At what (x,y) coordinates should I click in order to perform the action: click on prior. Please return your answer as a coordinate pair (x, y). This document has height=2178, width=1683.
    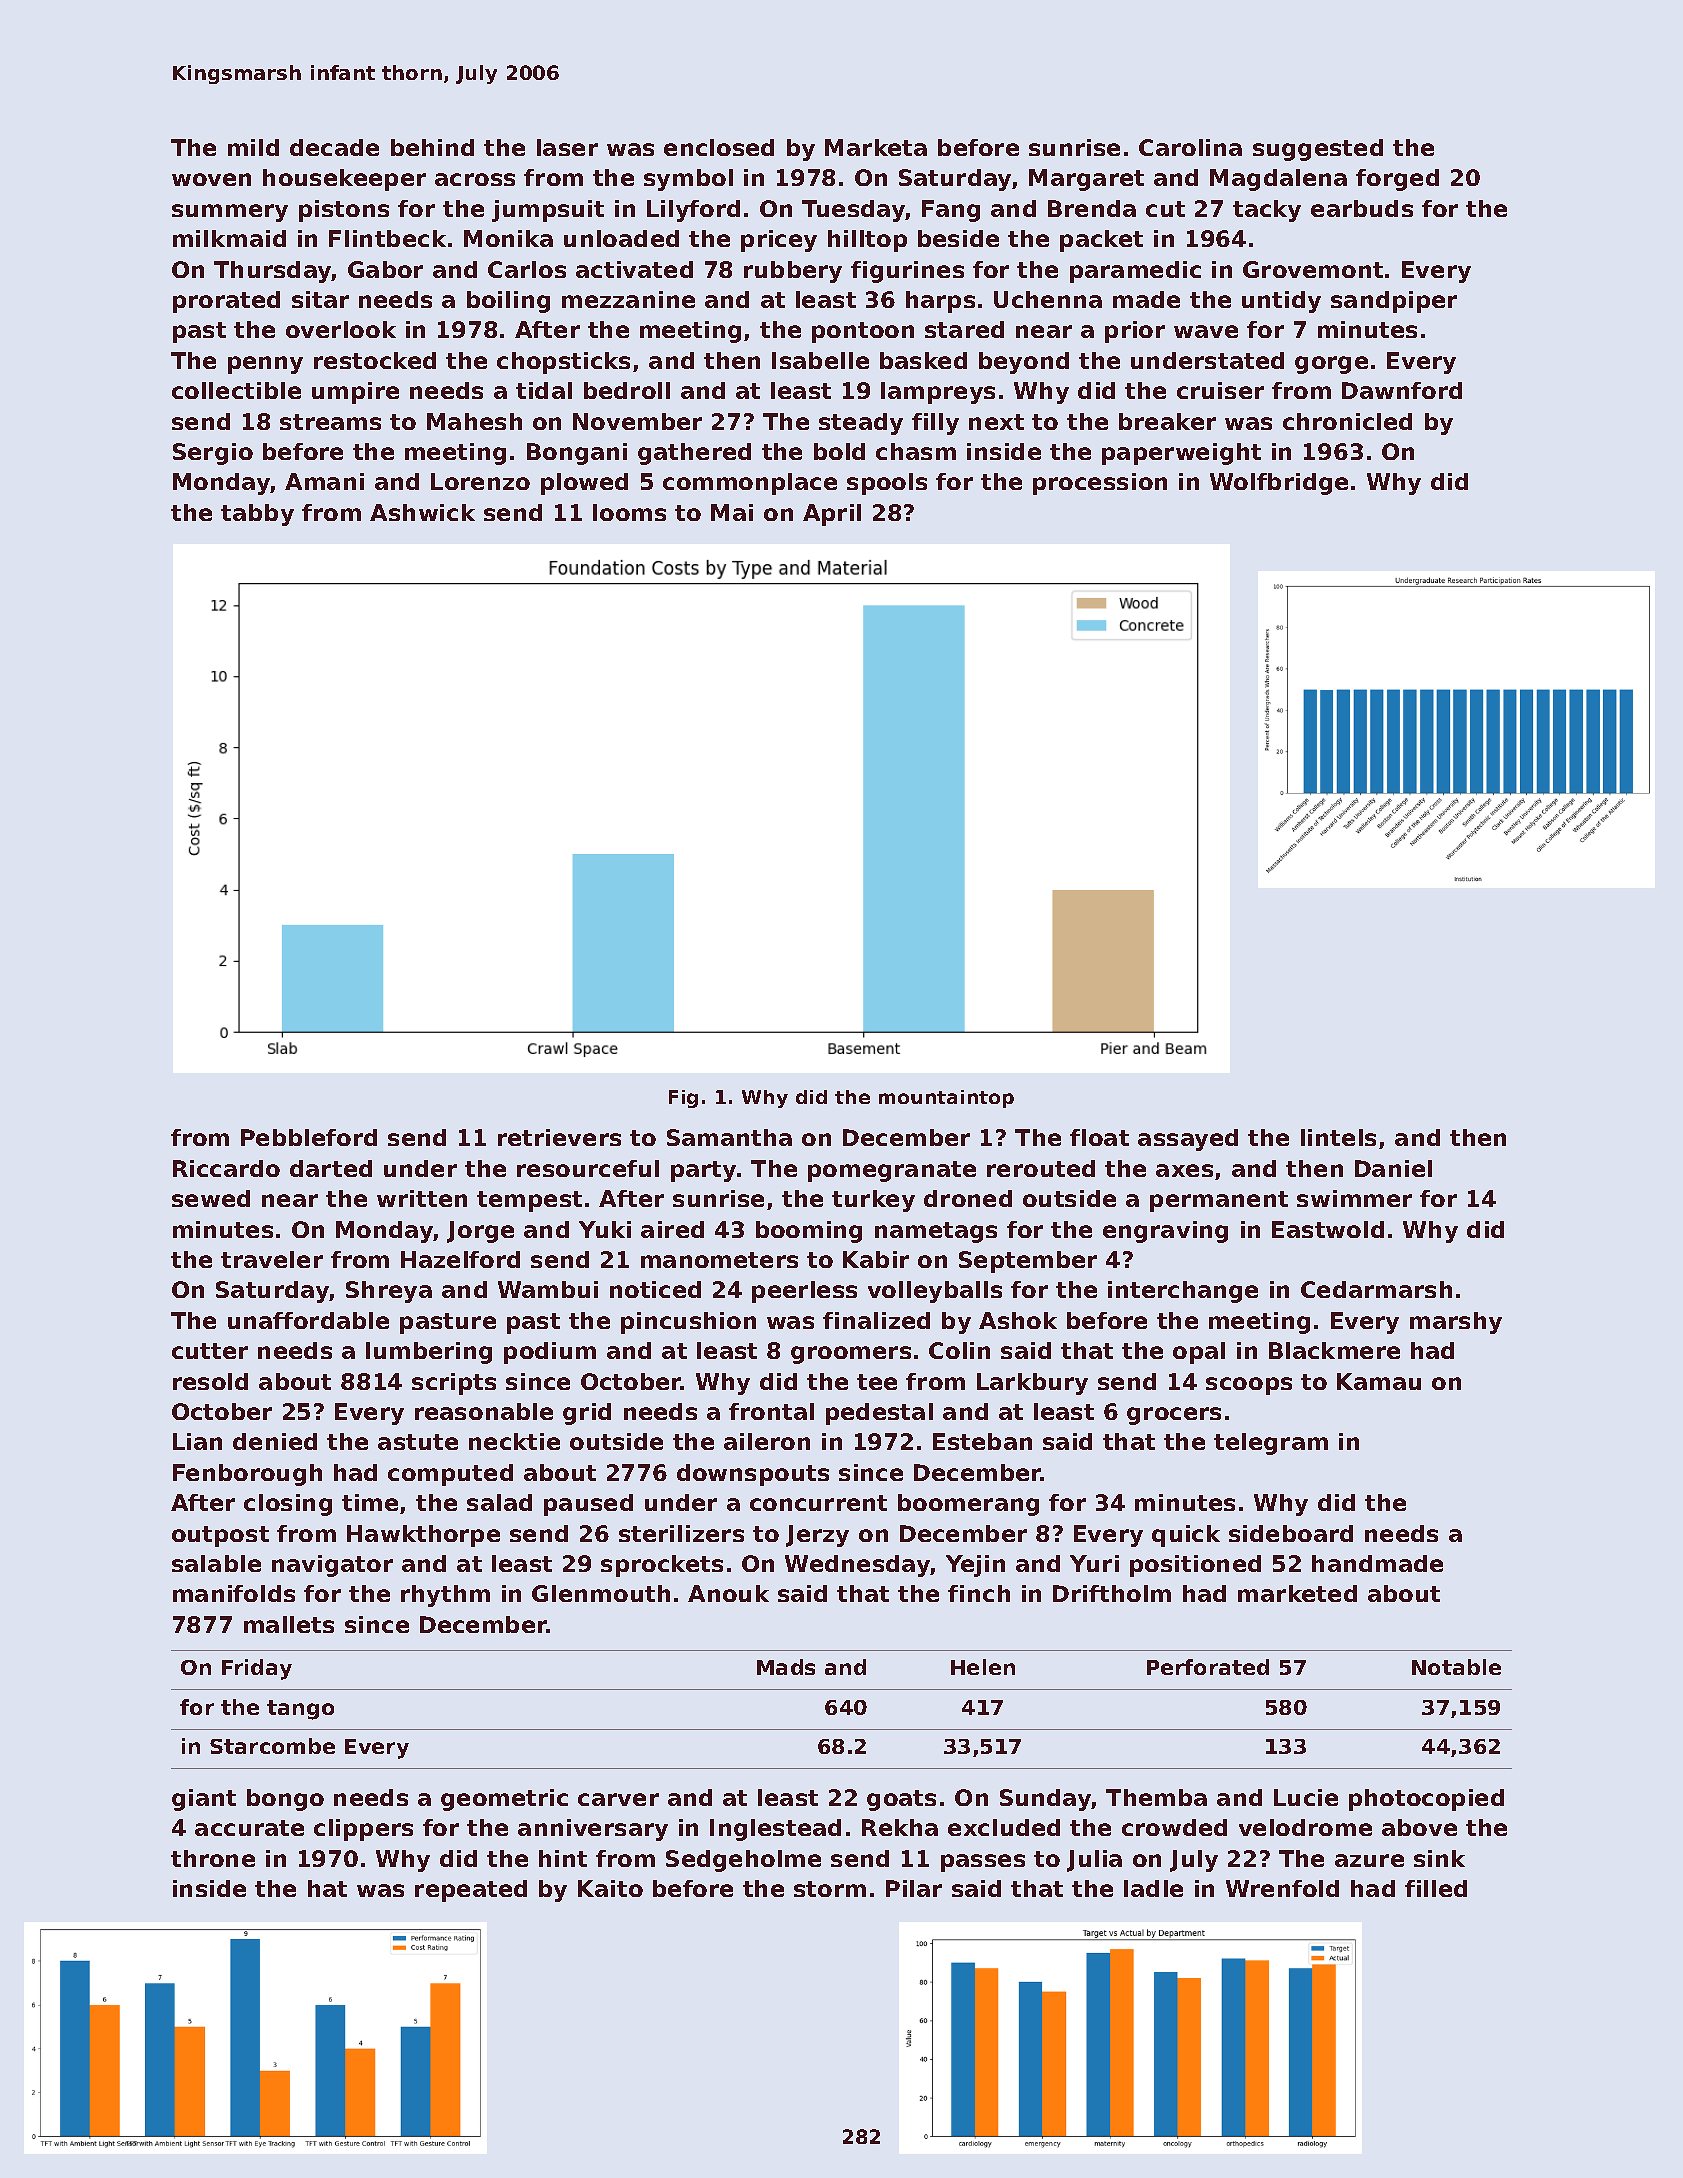
    Looking at the image, I should click on (1135, 332).
